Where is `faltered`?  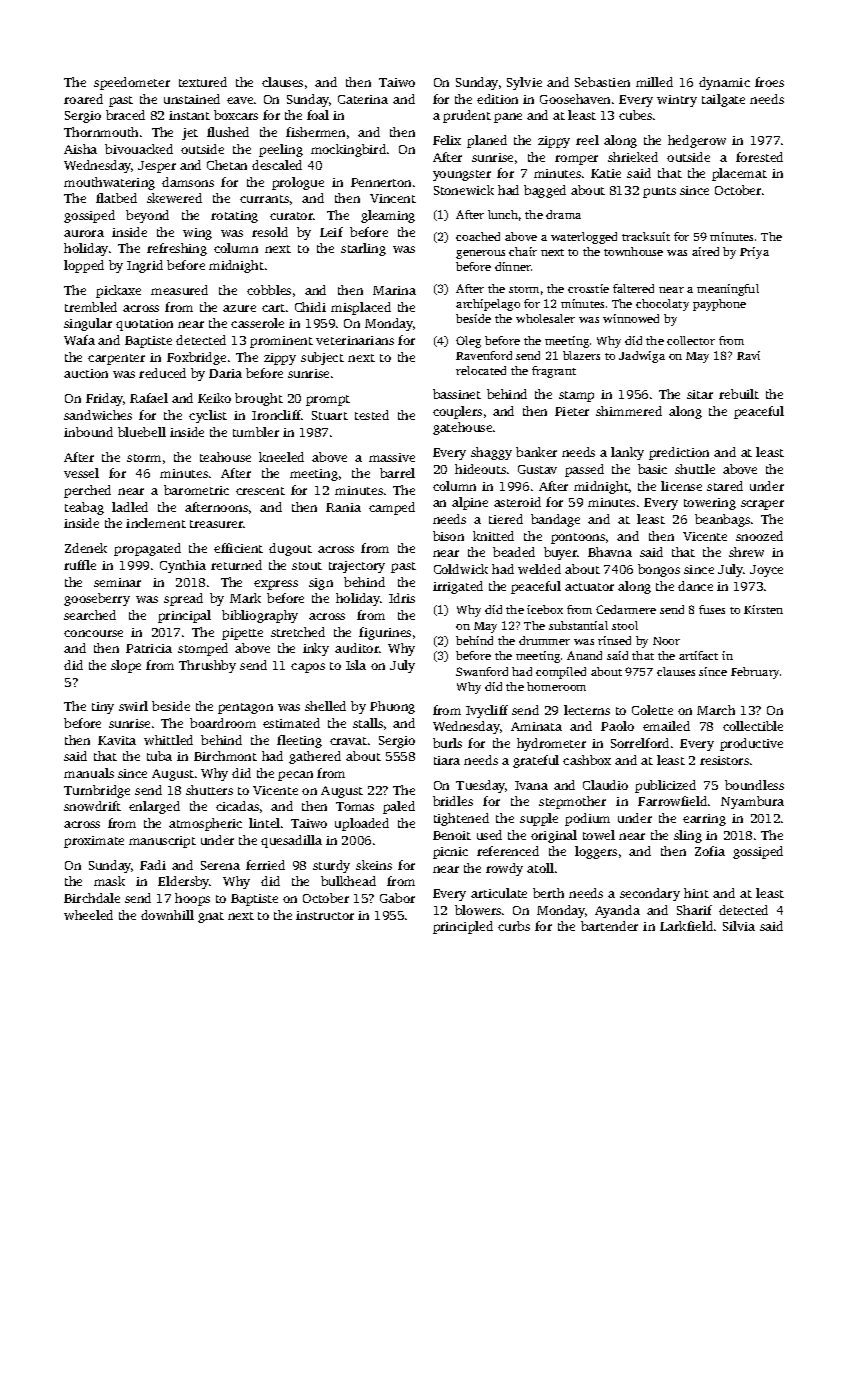
faltered is located at coordinates (633, 288).
